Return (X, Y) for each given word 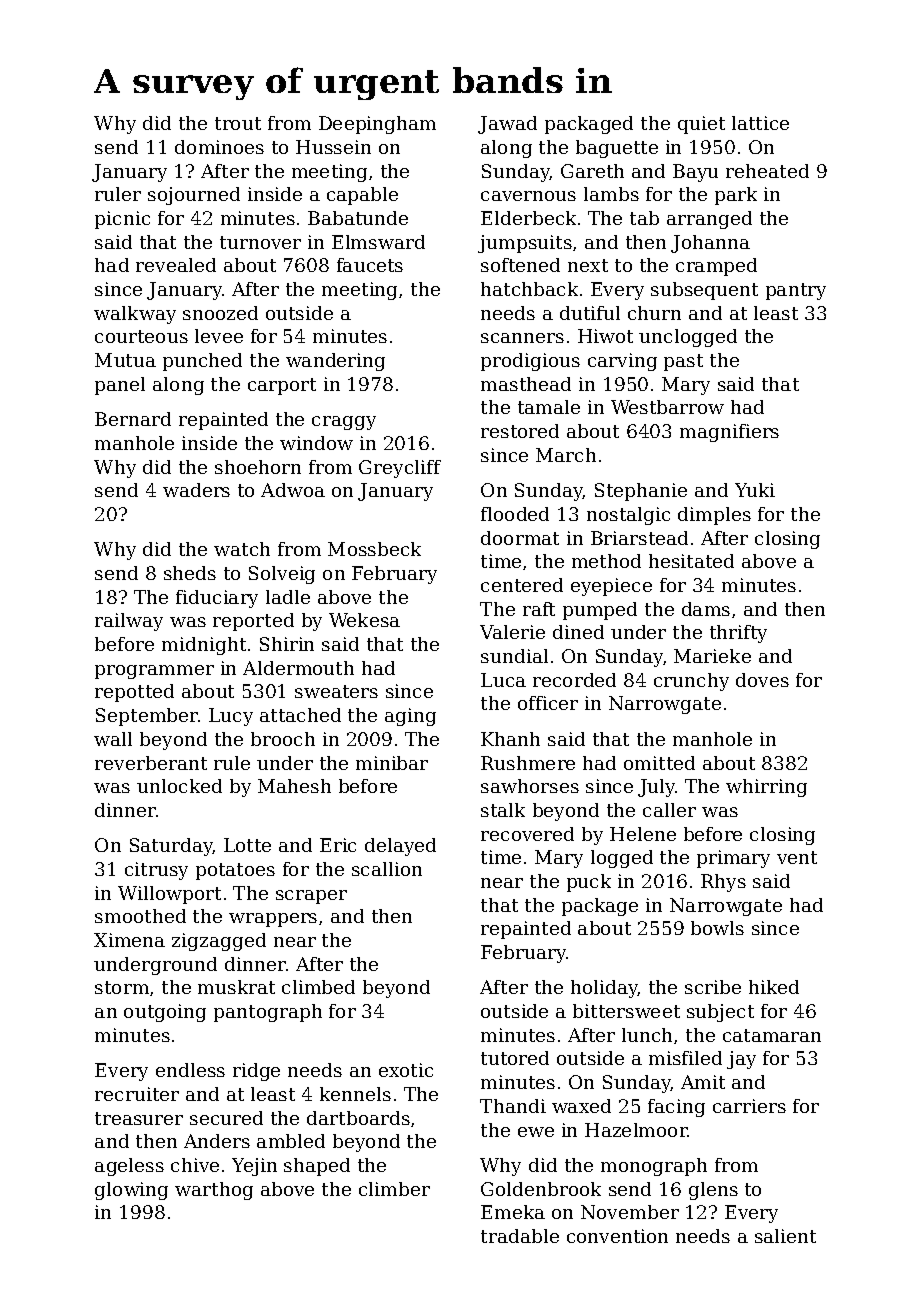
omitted (659, 763)
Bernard (133, 419)
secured (226, 1118)
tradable (520, 1236)
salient (785, 1236)
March (566, 455)
